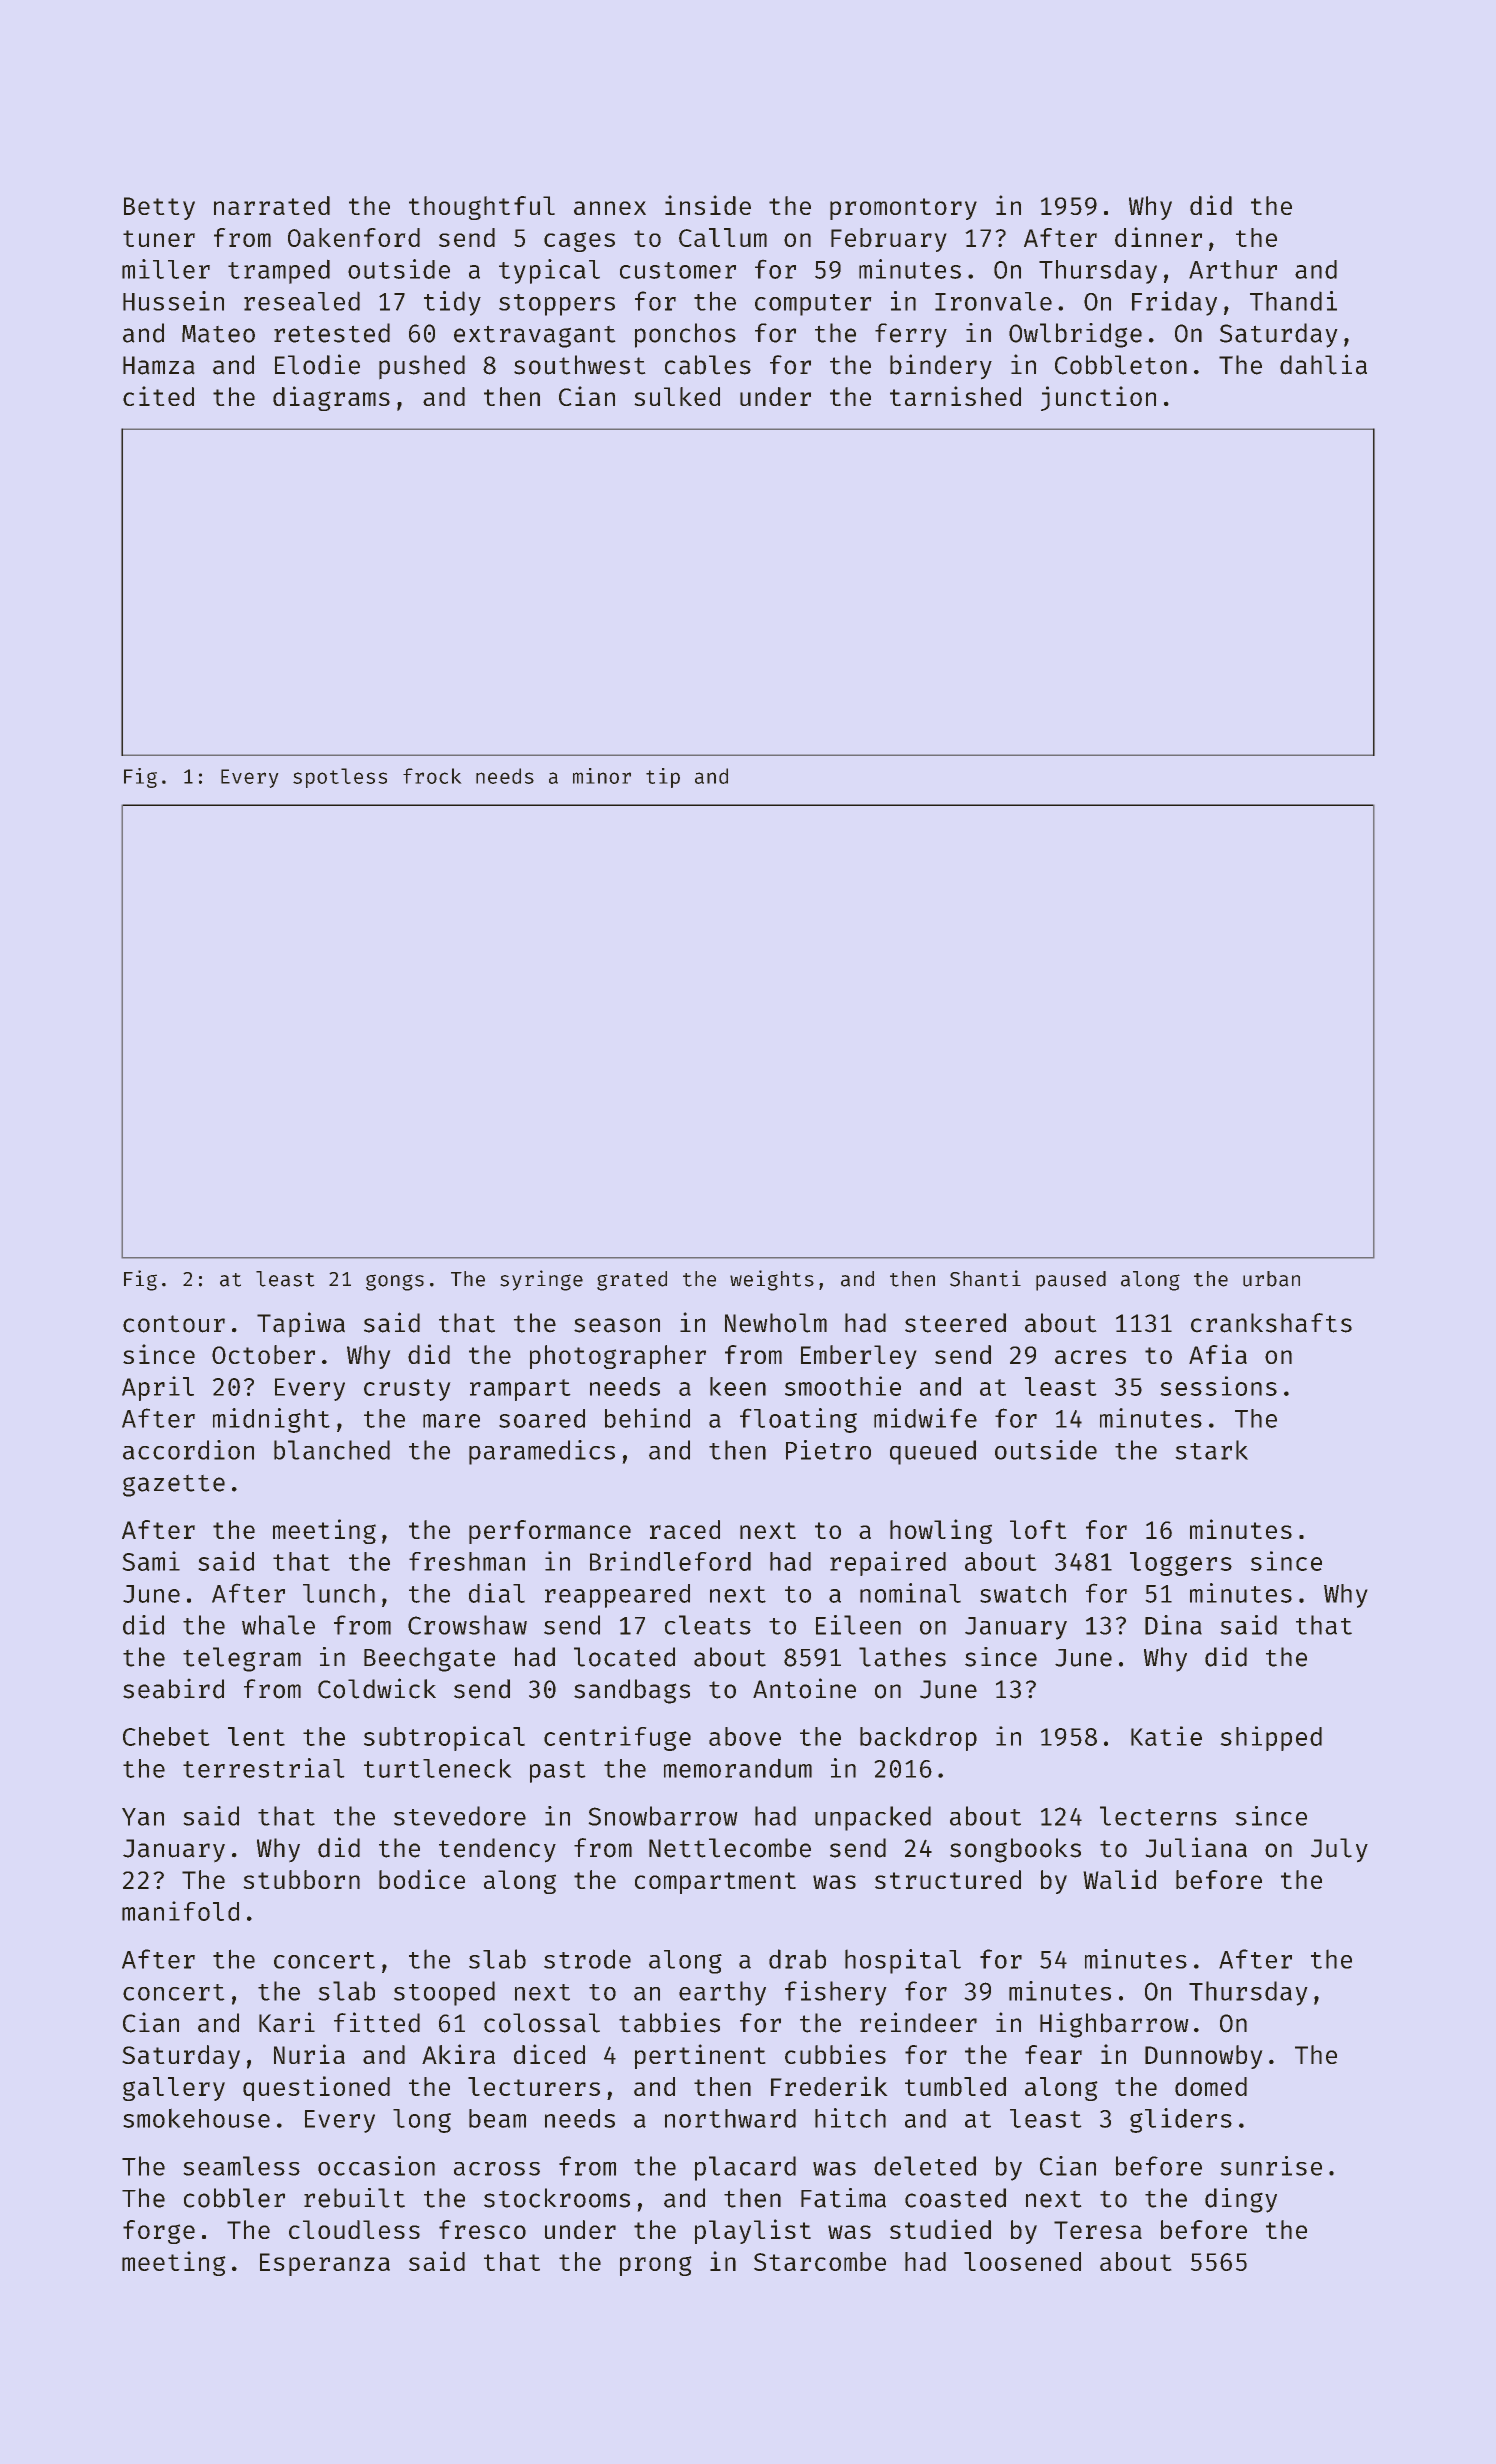  What do you see at coordinates (180, 1911) in the screenshot?
I see `manifold` at bounding box center [180, 1911].
